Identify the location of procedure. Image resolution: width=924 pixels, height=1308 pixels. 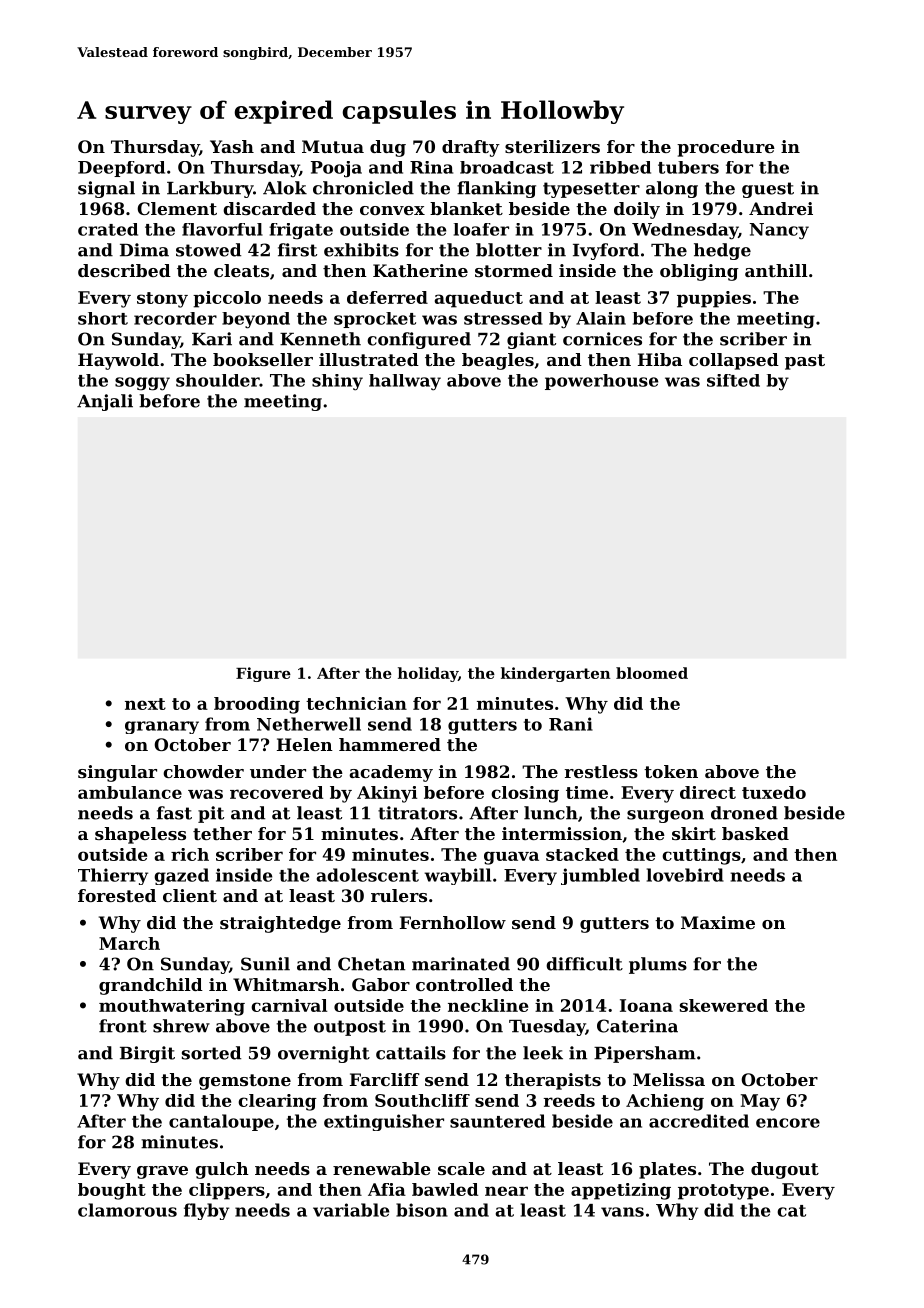
(726, 148).
